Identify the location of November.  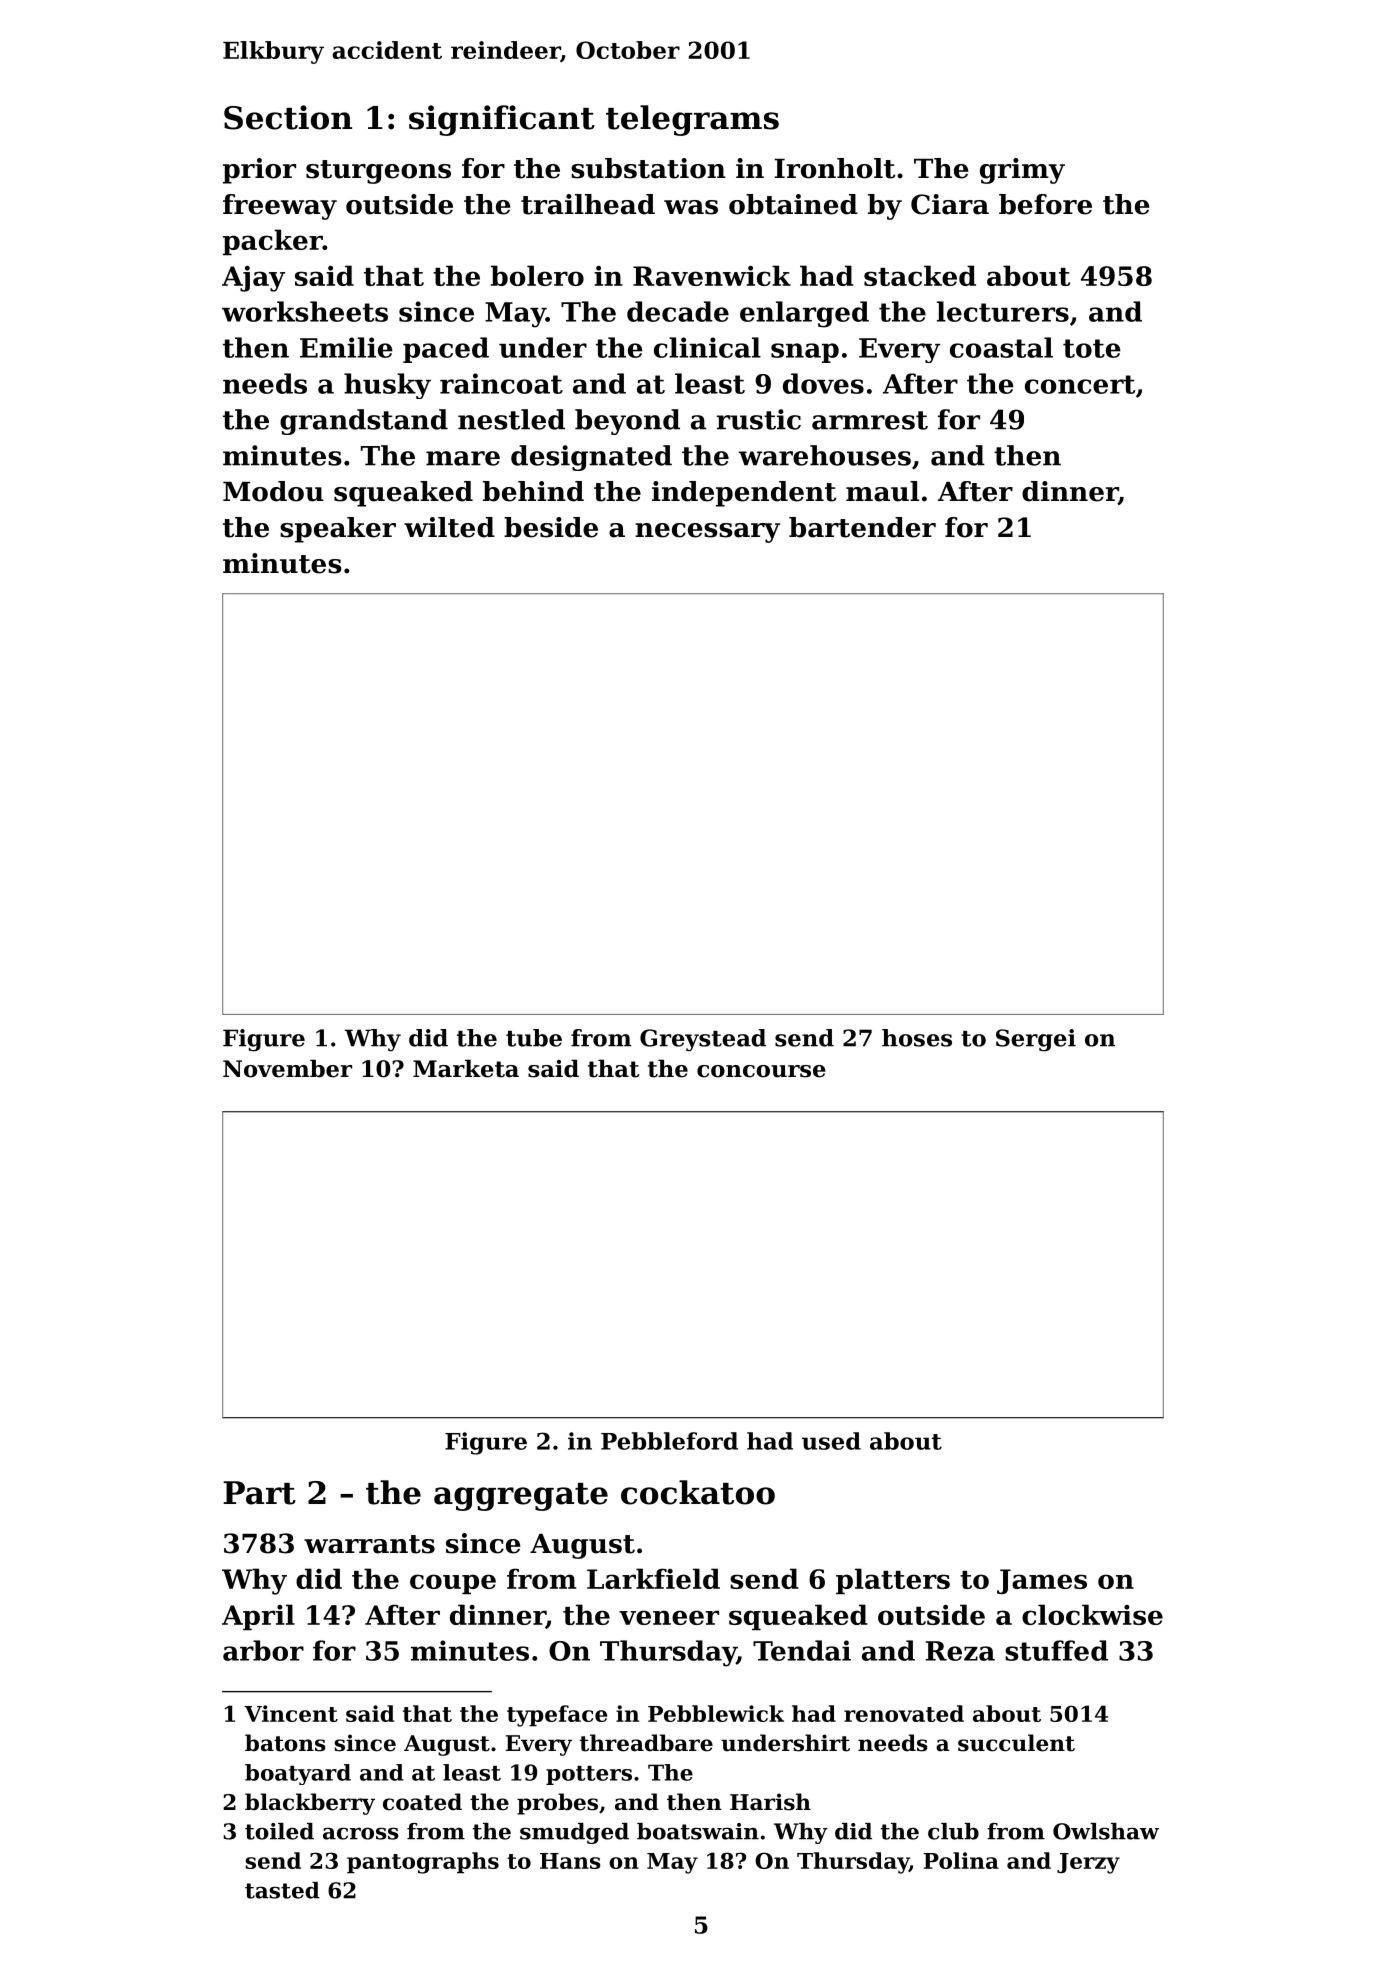
(287, 1068).
